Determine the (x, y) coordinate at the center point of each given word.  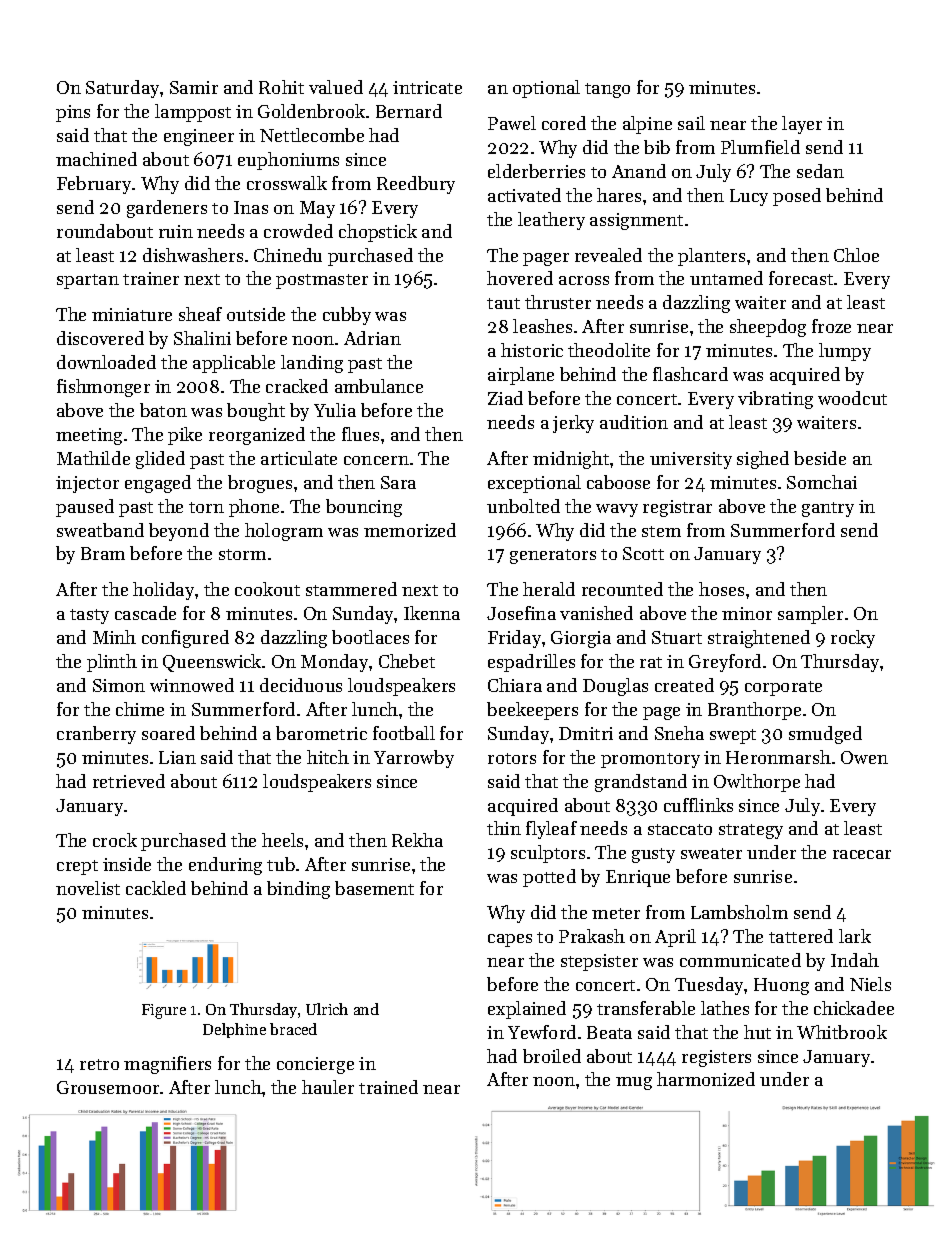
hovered (520, 278)
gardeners (167, 209)
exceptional (534, 484)
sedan (820, 171)
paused (85, 508)
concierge (315, 1065)
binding (298, 890)
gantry (828, 509)
